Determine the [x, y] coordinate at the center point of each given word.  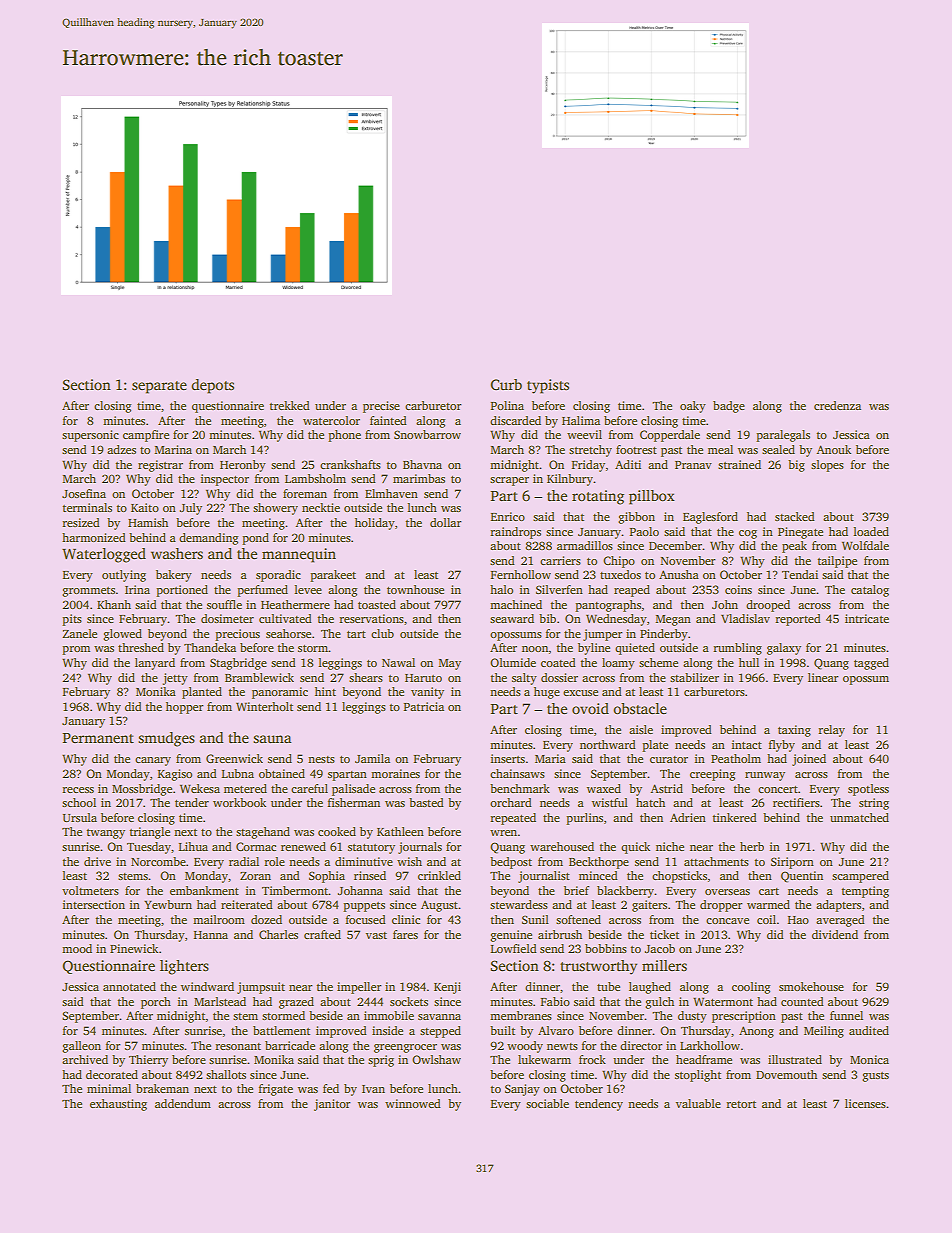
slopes [827, 466]
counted [802, 1001]
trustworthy [598, 967]
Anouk [833, 449]
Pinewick [134, 948]
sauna [272, 739]
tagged [871, 664]
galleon [81, 1047]
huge [547, 693]
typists [548, 386]
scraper [509, 481]
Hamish [148, 522]
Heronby [243, 466]
